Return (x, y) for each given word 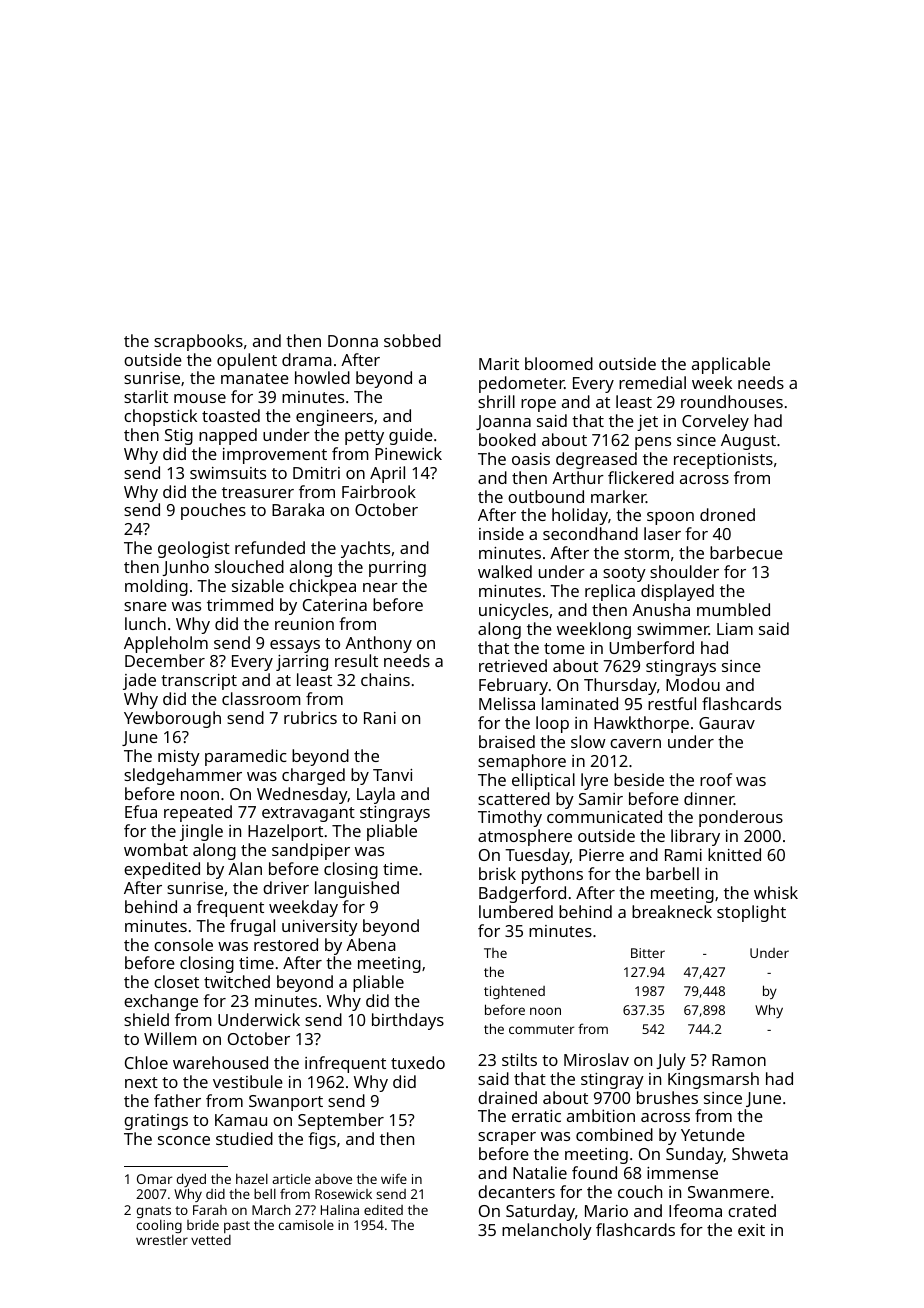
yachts (365, 549)
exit (751, 1230)
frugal (252, 927)
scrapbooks (198, 342)
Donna (353, 341)
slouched (249, 566)
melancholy (547, 1231)
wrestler (162, 1240)
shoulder (684, 571)
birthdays (408, 1021)
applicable (731, 365)
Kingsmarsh (713, 1080)
